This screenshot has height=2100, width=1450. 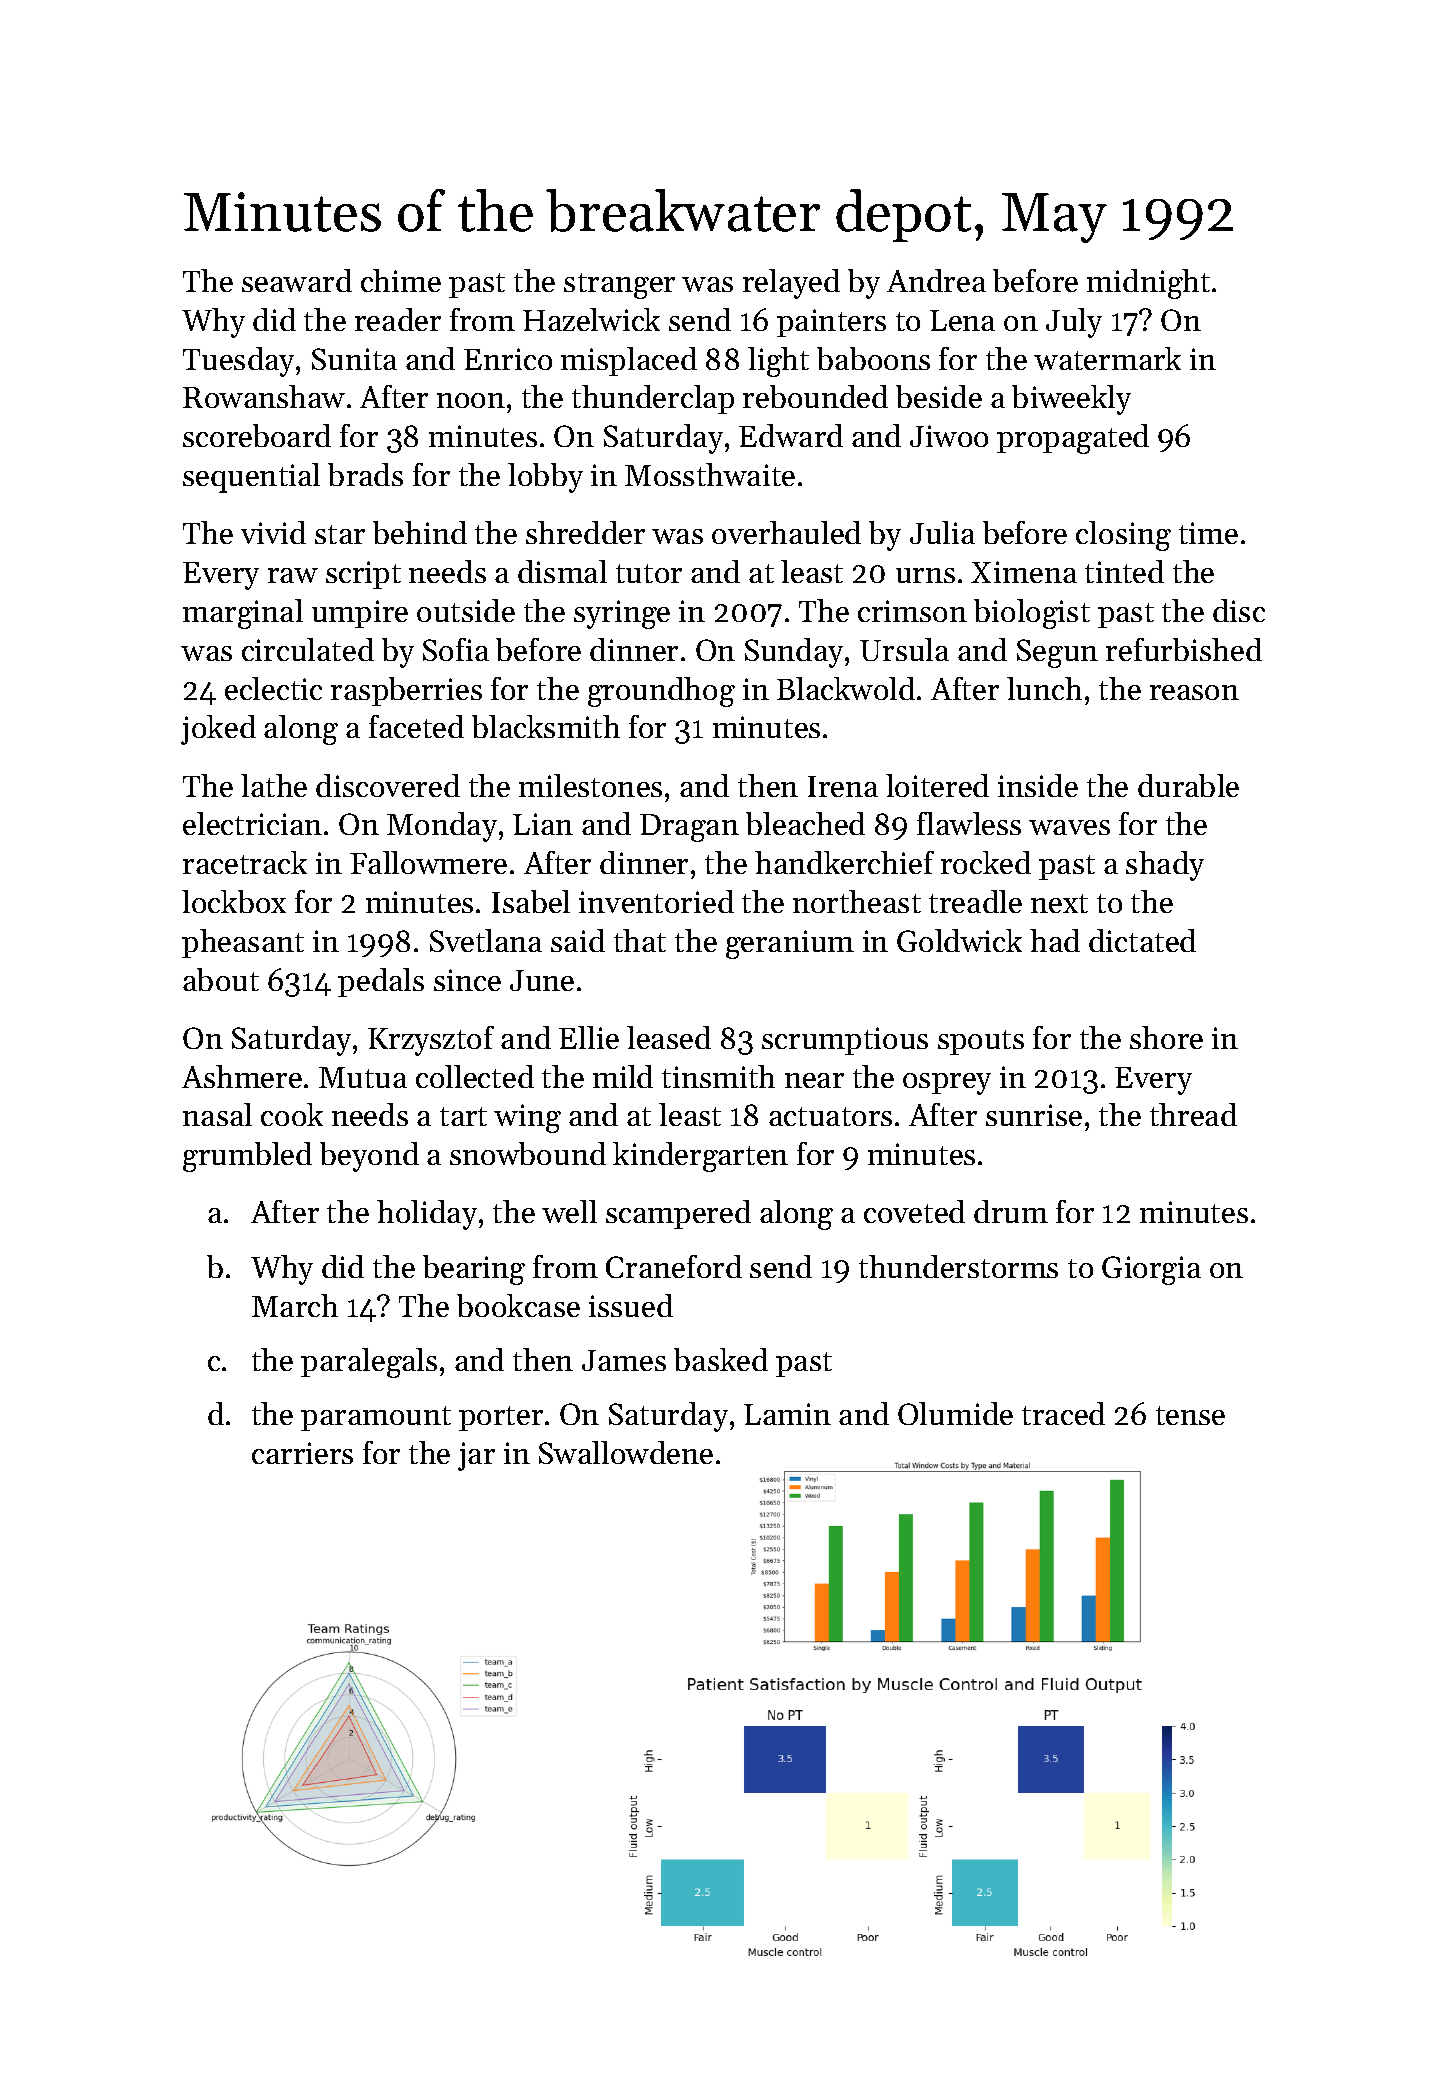 I want to click on Ashmere, so click(x=242, y=1076).
